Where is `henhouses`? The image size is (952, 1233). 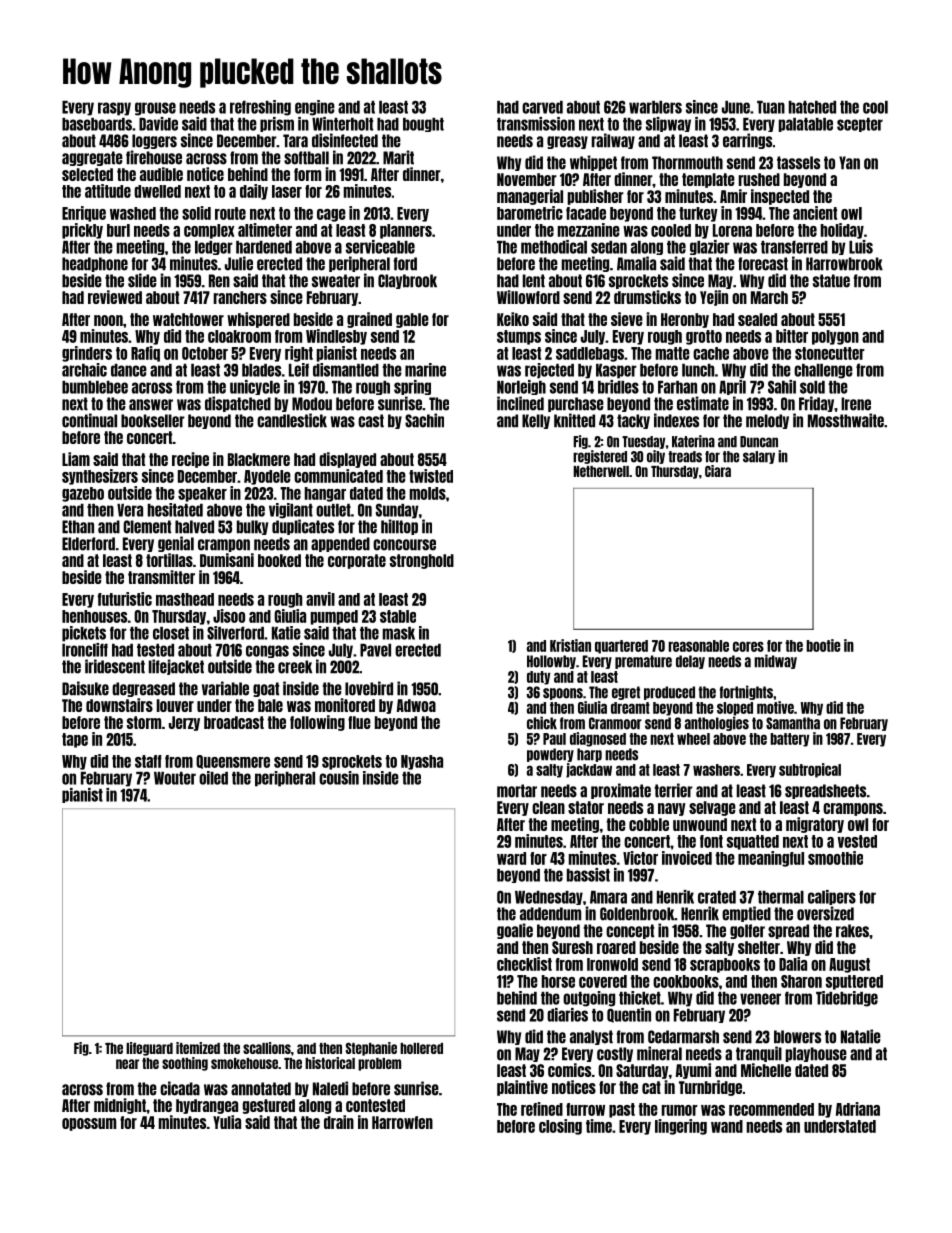
henhouses is located at coordinates (94, 616).
